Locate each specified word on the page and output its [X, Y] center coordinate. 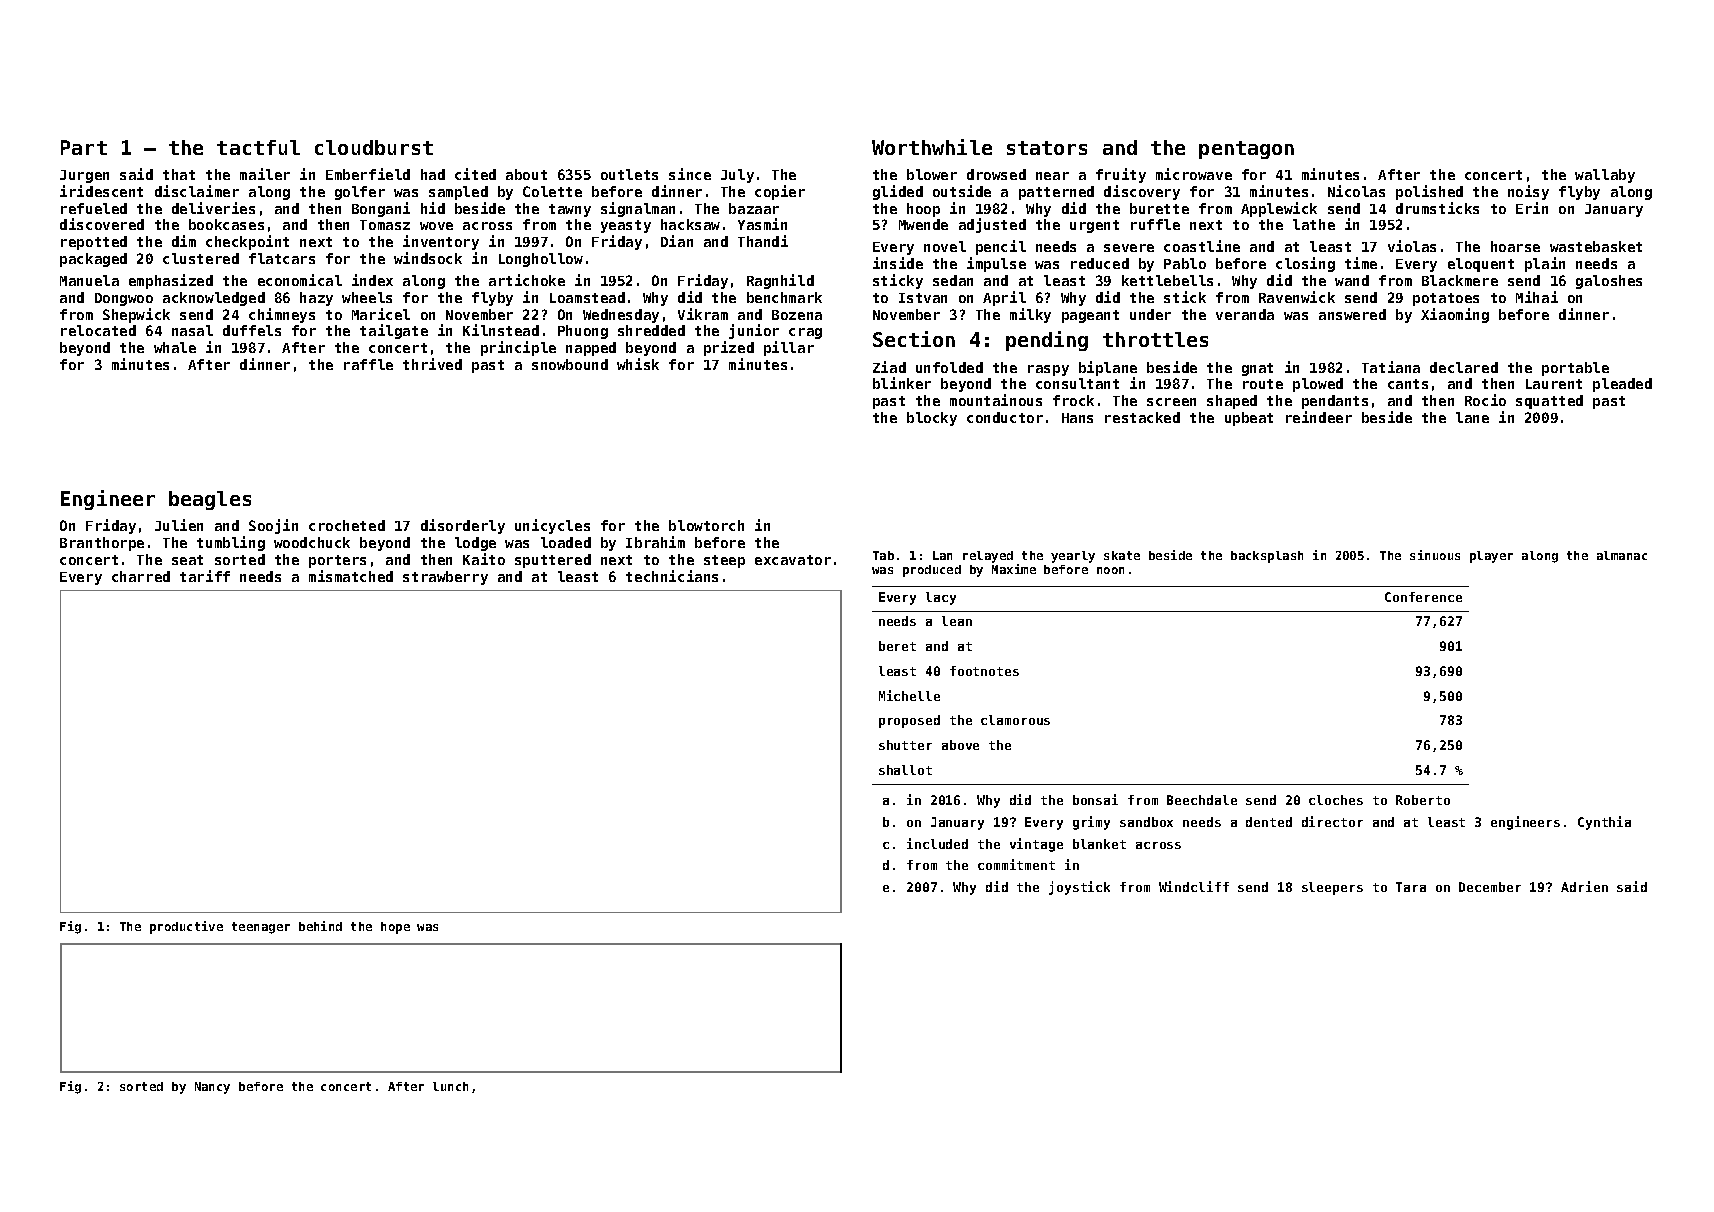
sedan [953, 280]
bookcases [226, 224]
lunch [450, 1086]
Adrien [1584, 886]
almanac [1622, 555]
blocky [932, 419]
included [937, 843]
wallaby [1605, 176]
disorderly [463, 526]
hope [395, 928]
